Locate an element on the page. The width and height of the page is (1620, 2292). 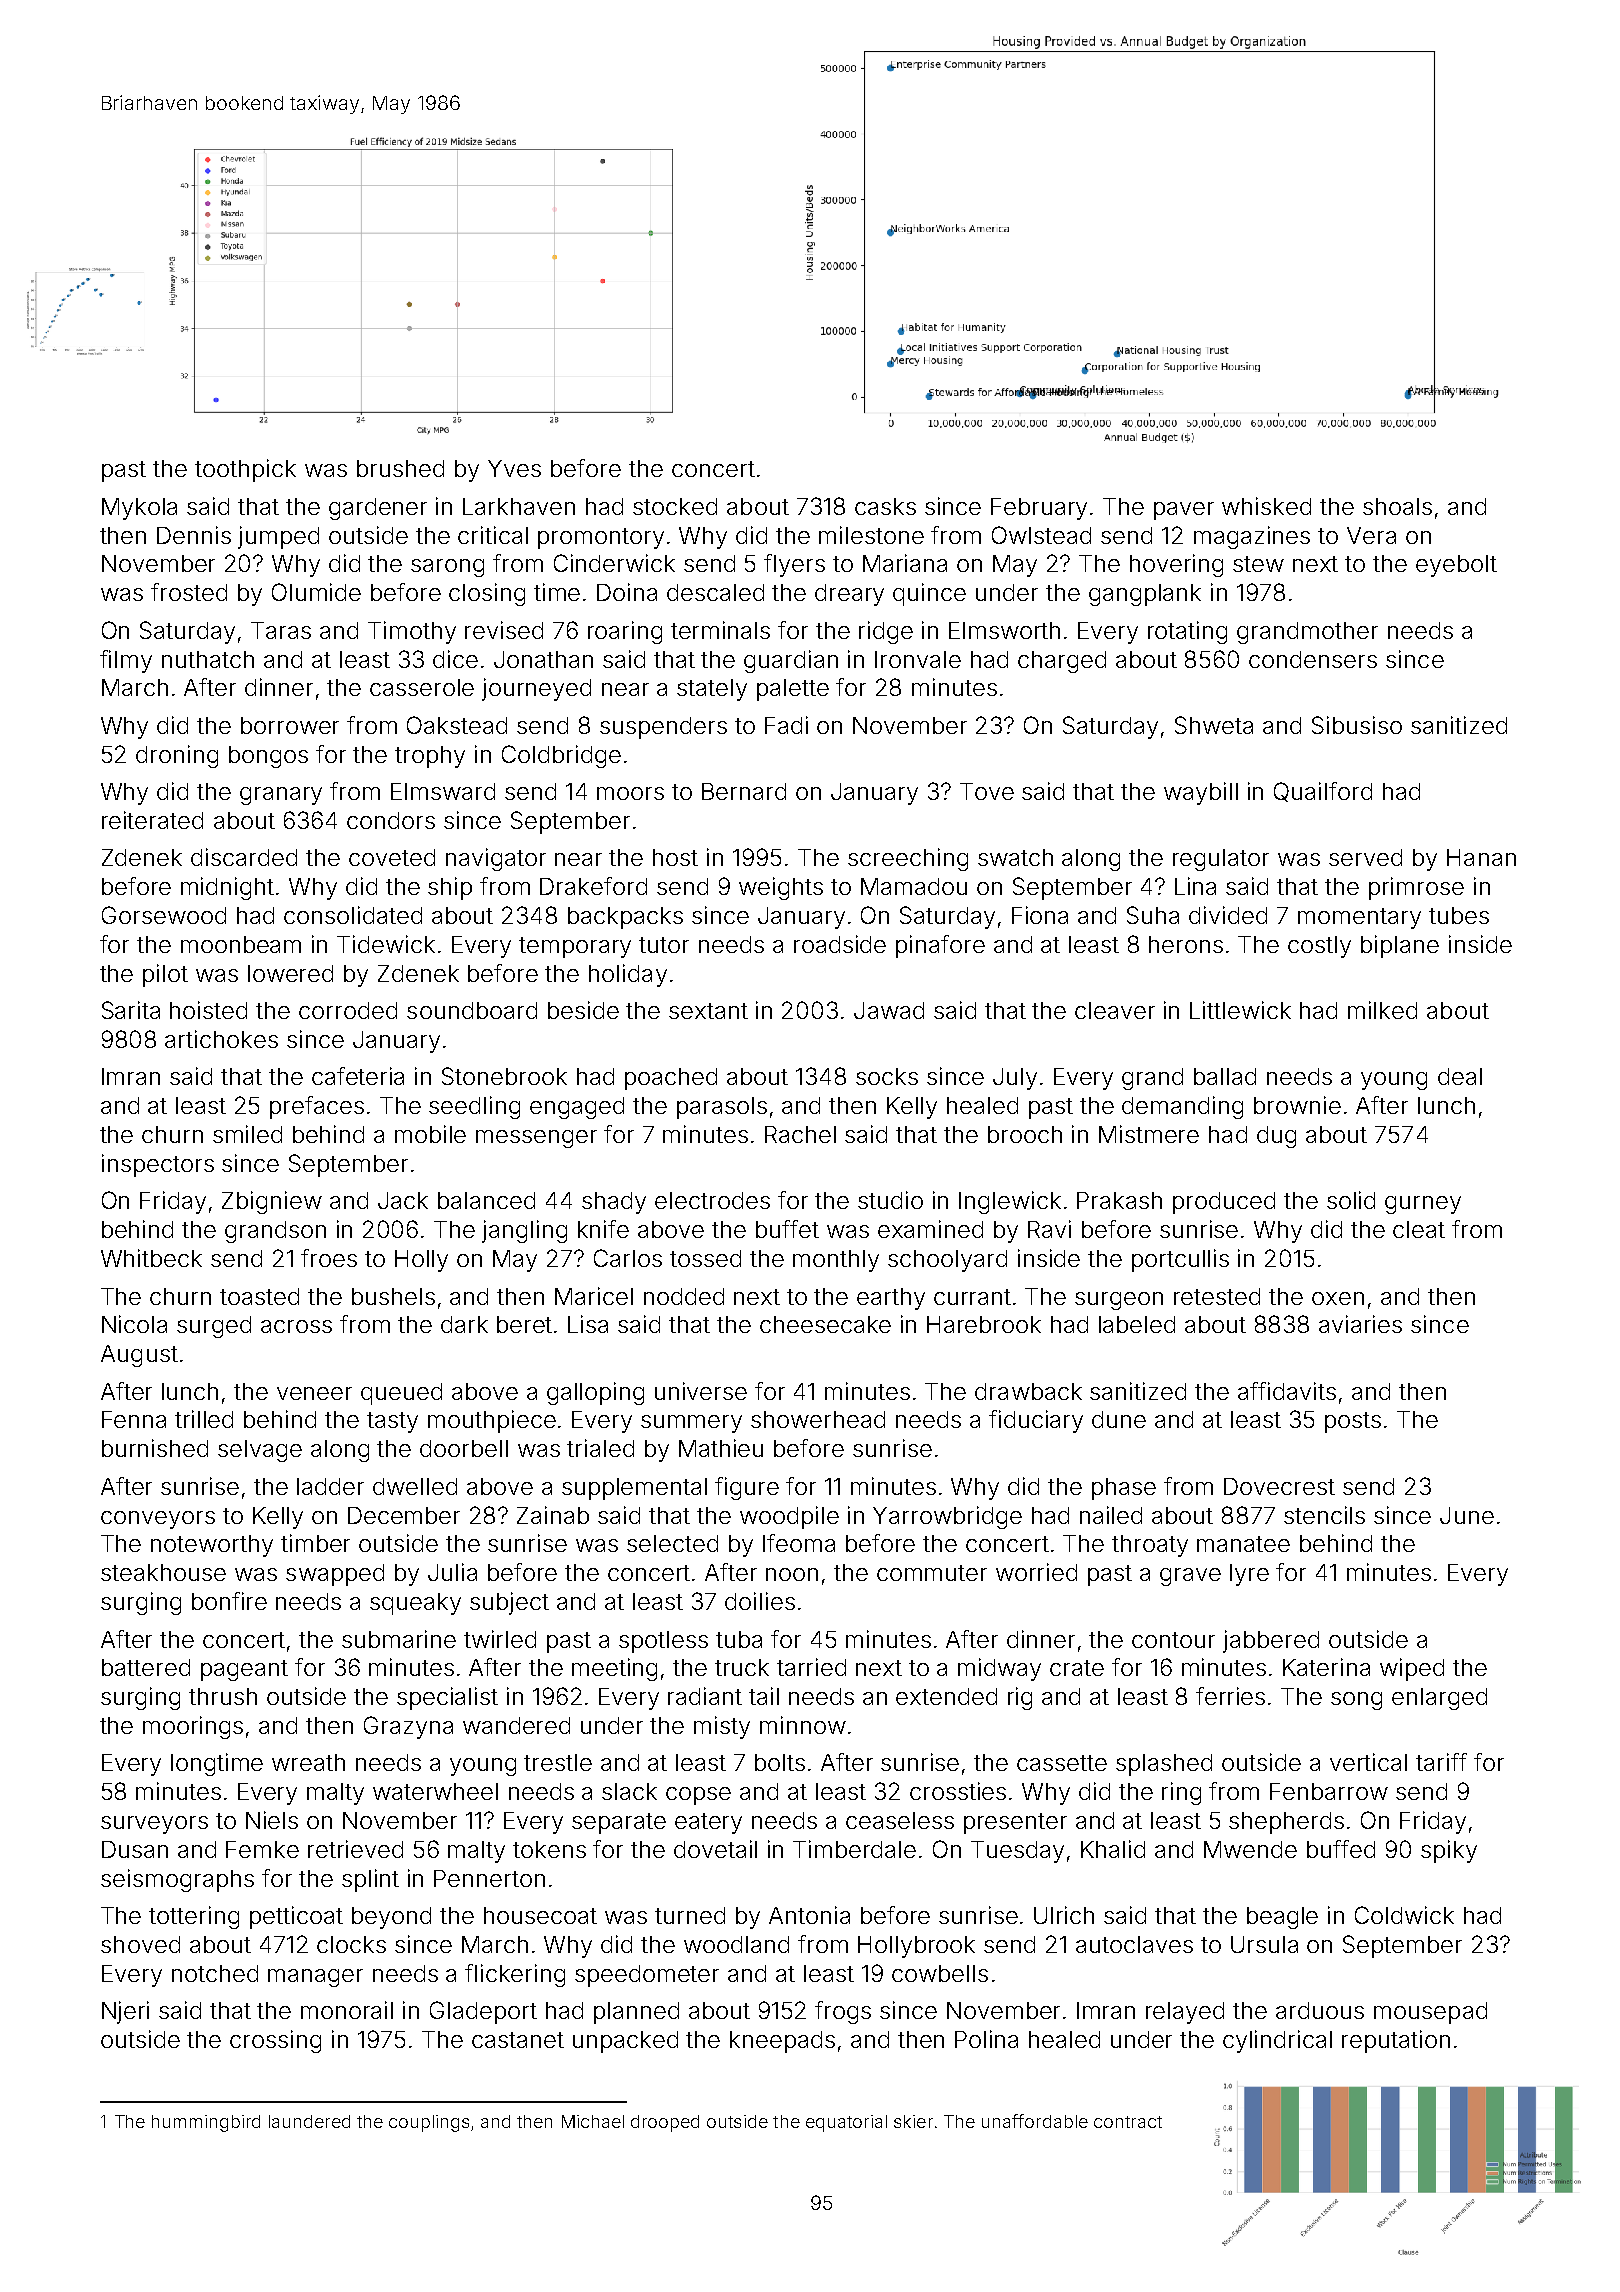
couplings is located at coordinates (429, 2123).
